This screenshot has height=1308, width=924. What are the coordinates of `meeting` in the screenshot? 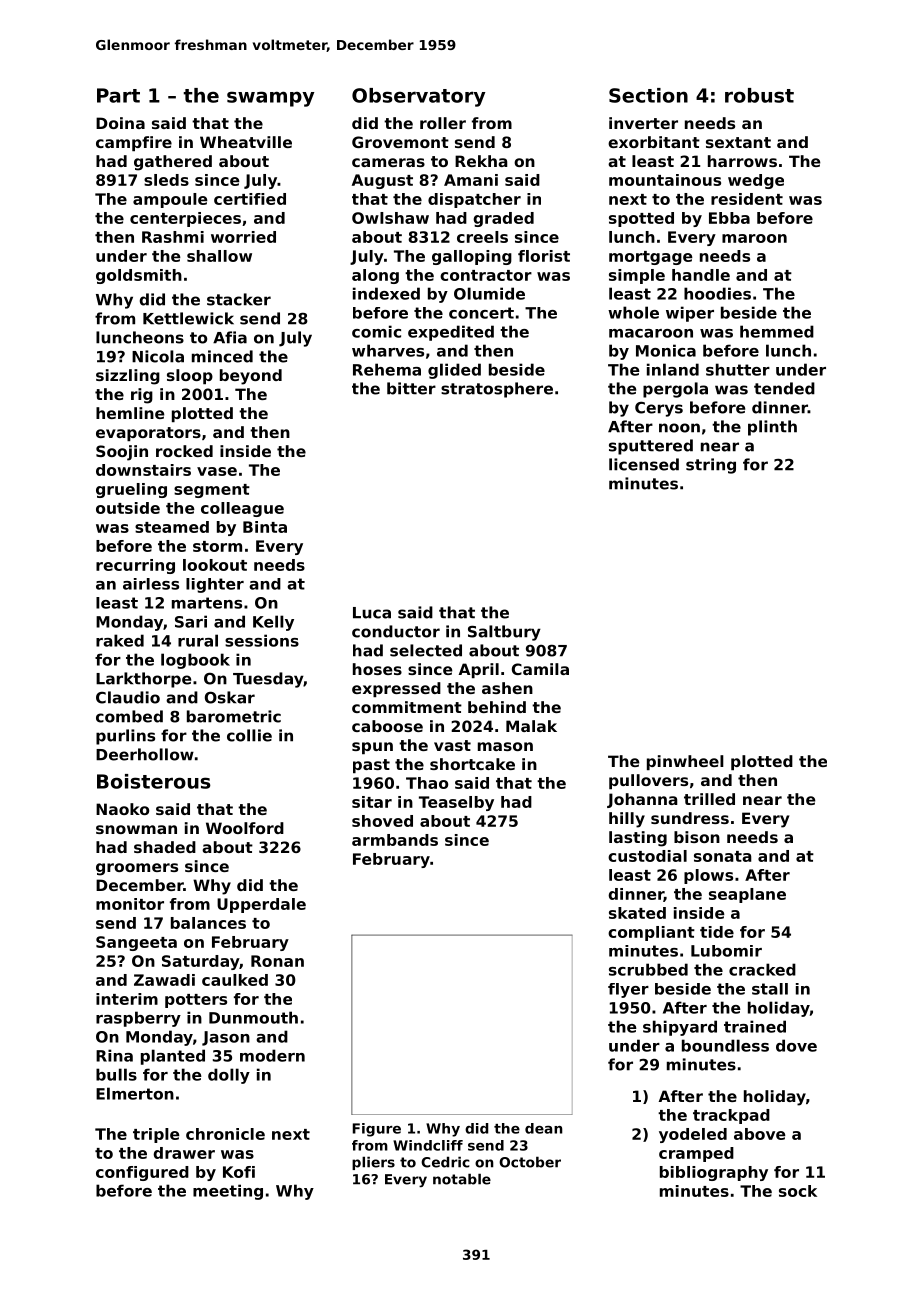 It's located at (228, 1192).
